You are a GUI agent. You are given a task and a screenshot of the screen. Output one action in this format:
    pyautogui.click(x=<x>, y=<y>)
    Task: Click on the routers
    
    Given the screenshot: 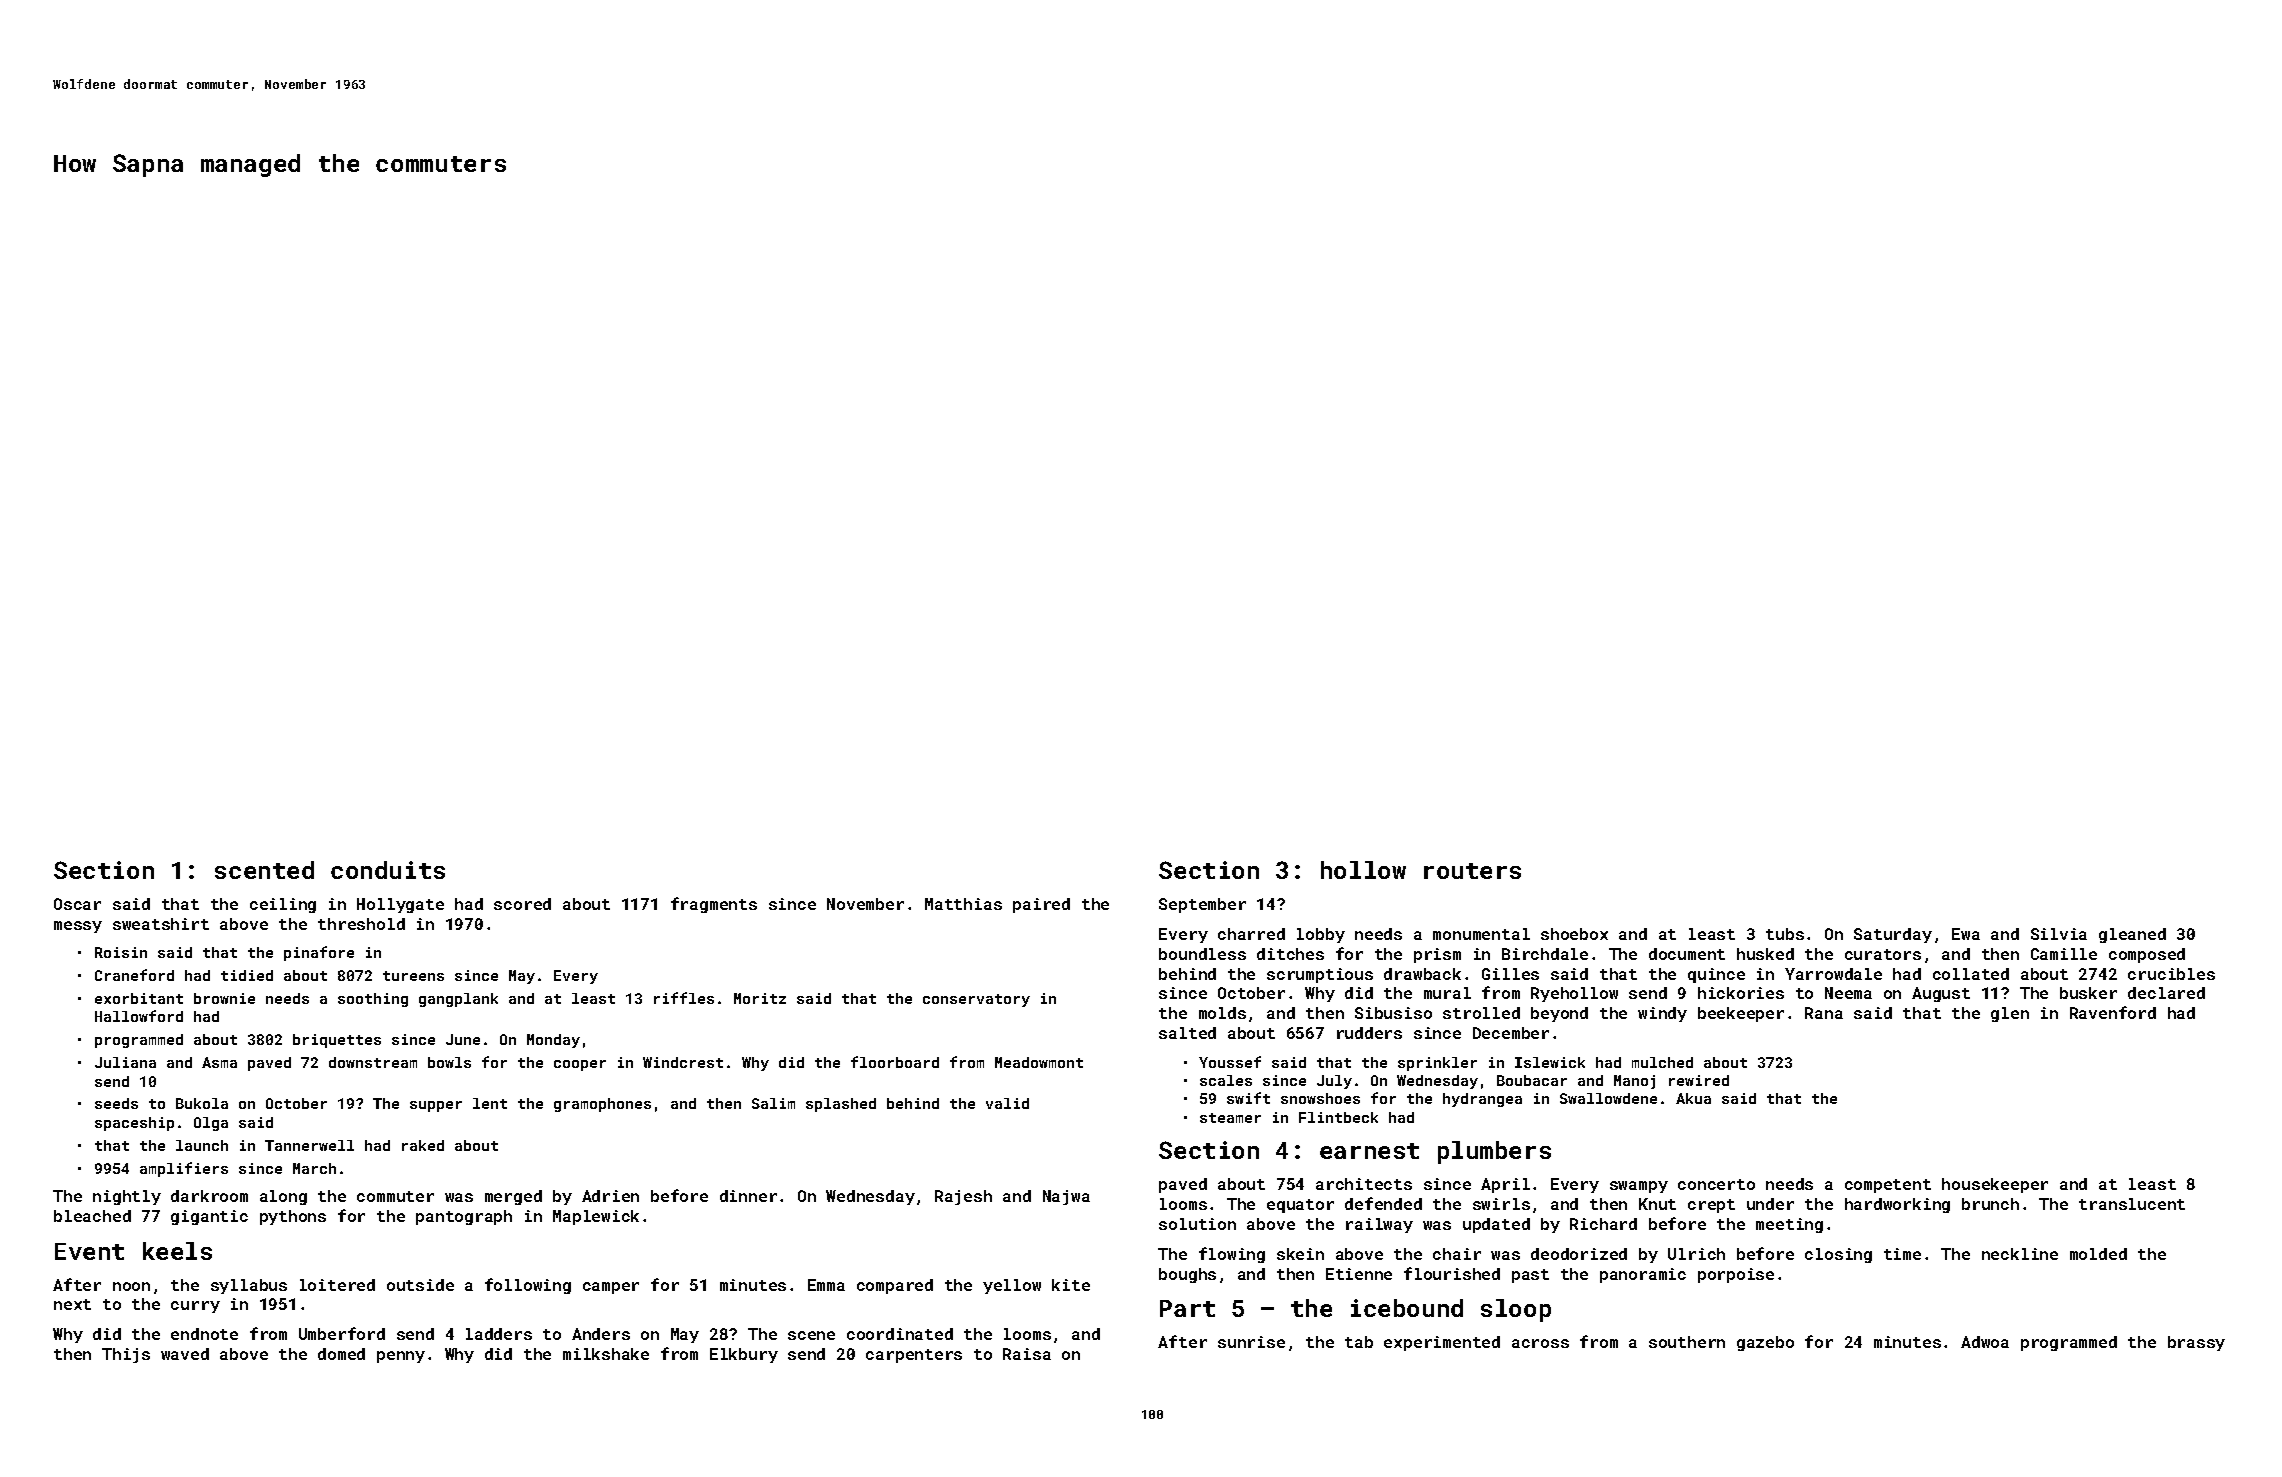 What is the action you would take?
    pyautogui.click(x=1472, y=871)
